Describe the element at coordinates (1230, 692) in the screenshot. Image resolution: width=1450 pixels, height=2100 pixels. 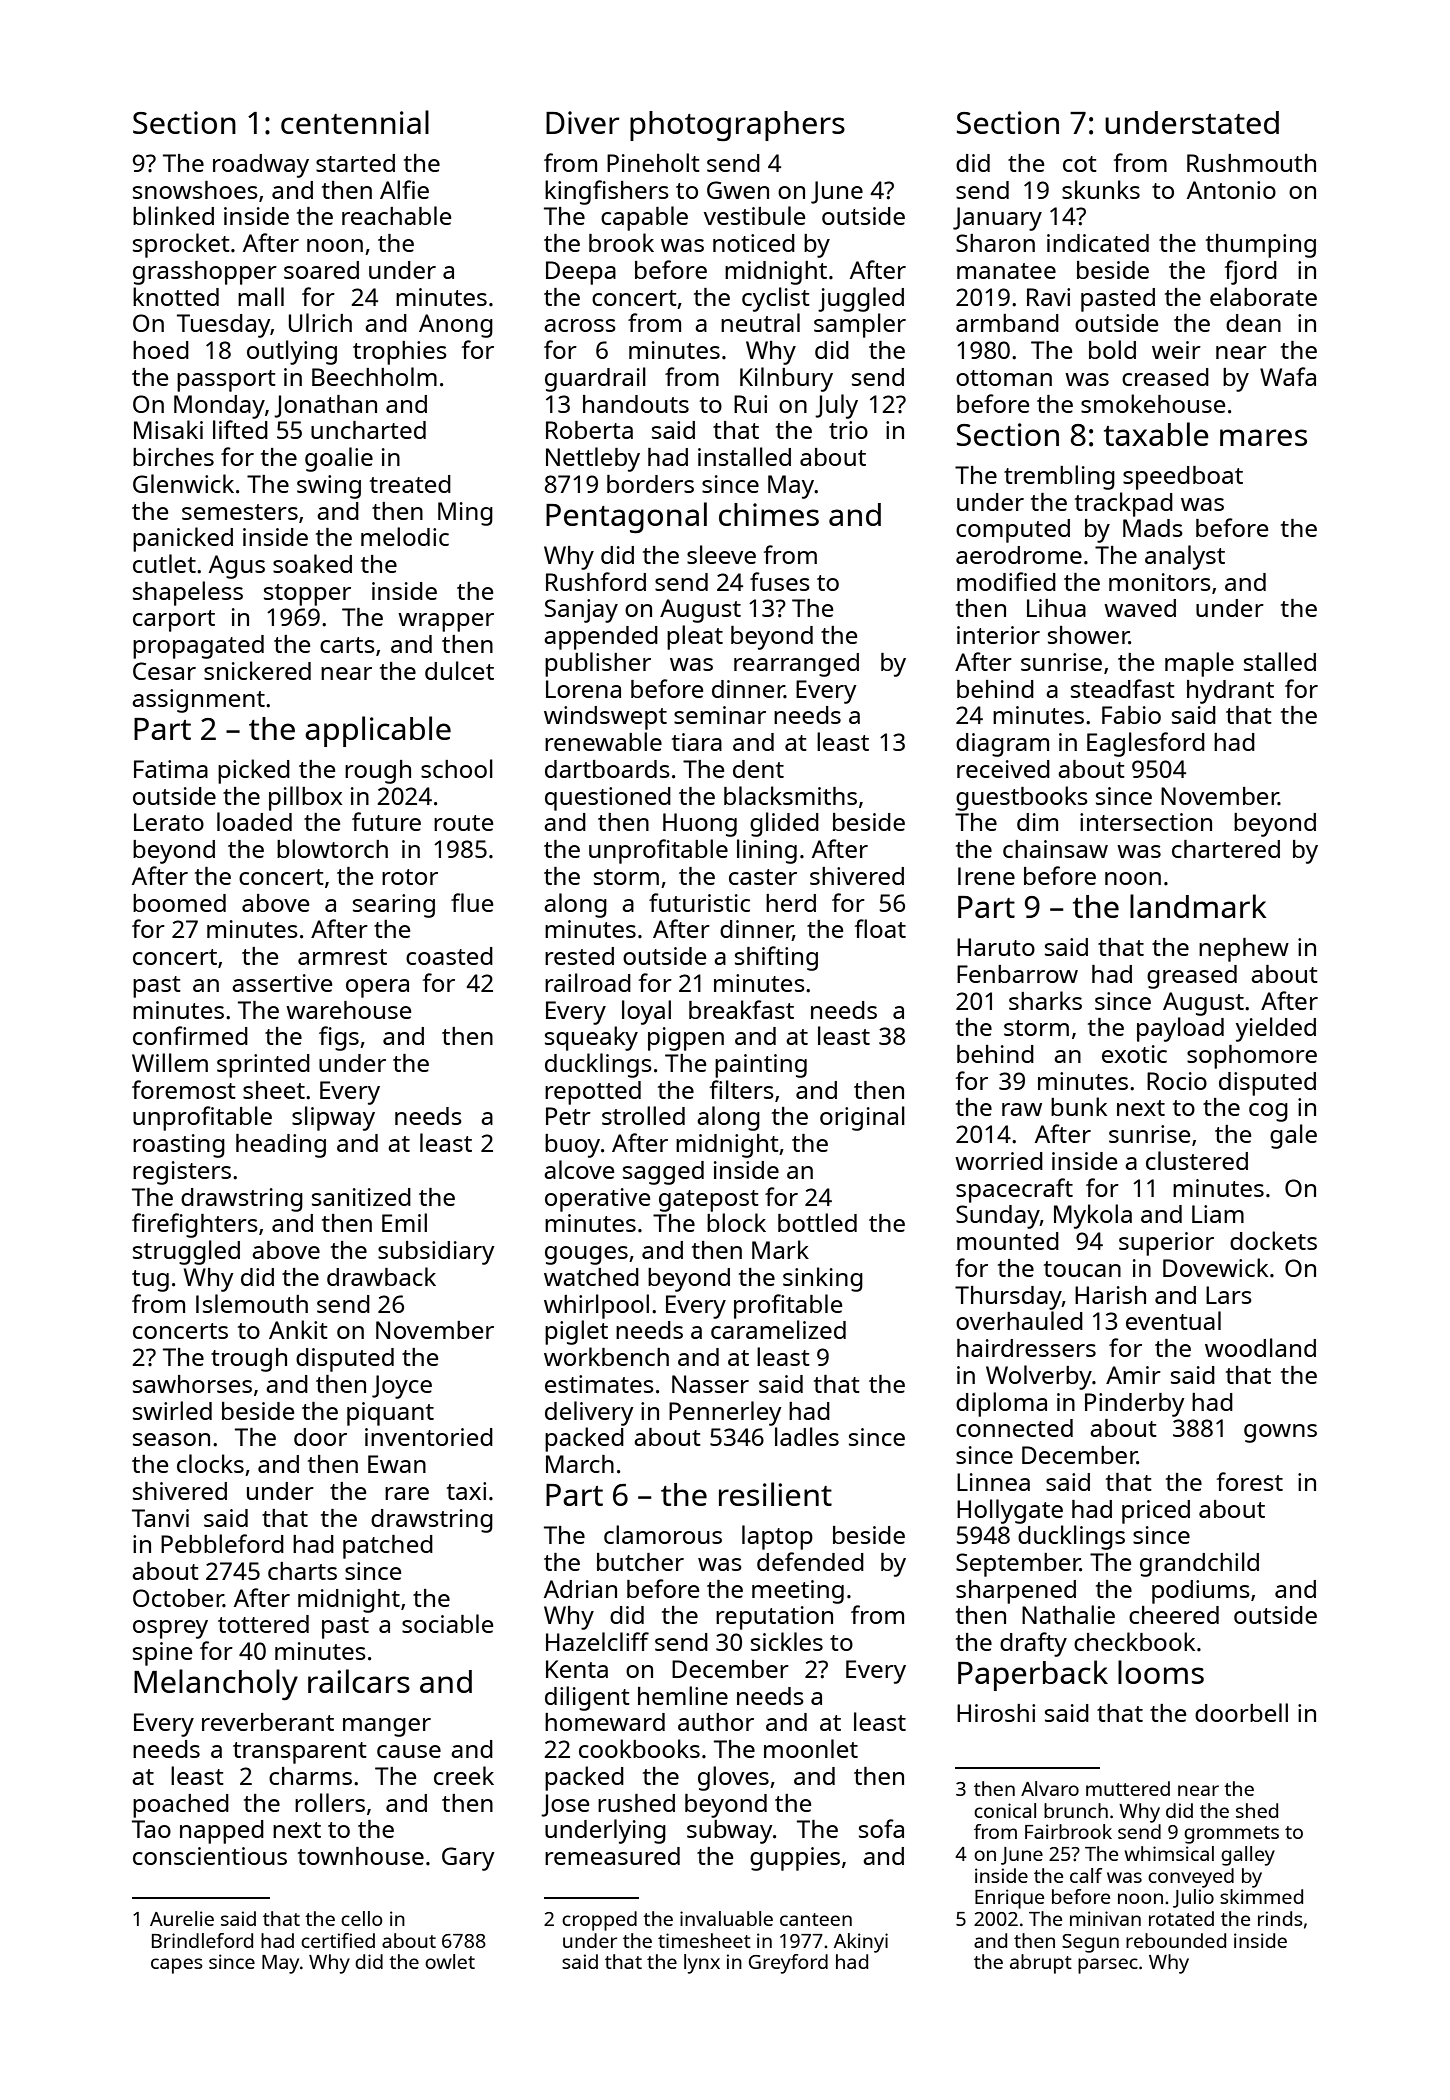
I see `hydrant` at that location.
